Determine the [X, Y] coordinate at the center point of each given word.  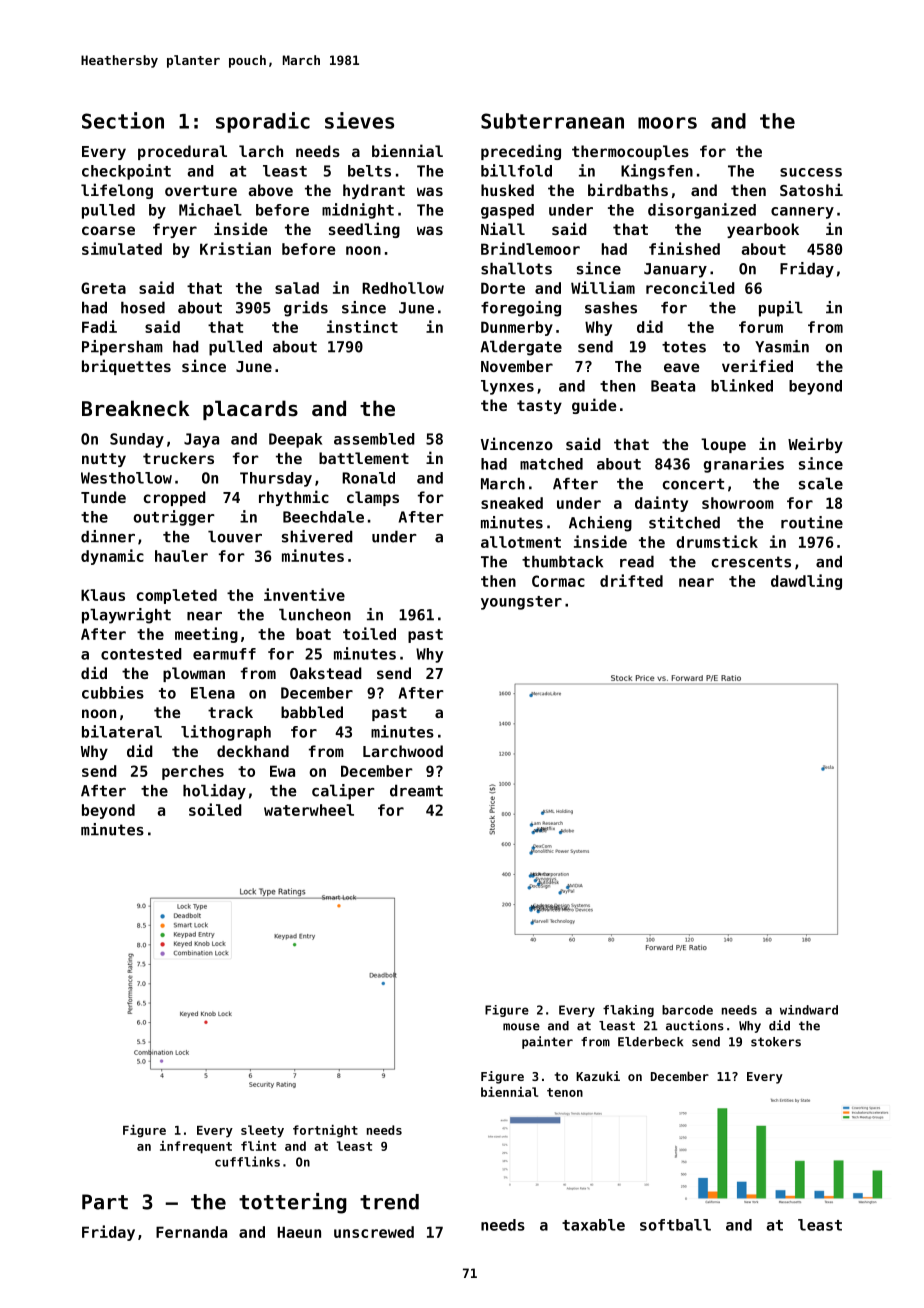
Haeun [299, 1232]
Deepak [295, 440]
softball [675, 1225]
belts [369, 171]
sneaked [512, 503]
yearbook [763, 230]
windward [809, 1010]
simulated [122, 248]
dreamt [416, 790]
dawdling [806, 582]
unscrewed [374, 1232]
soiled [215, 809]
